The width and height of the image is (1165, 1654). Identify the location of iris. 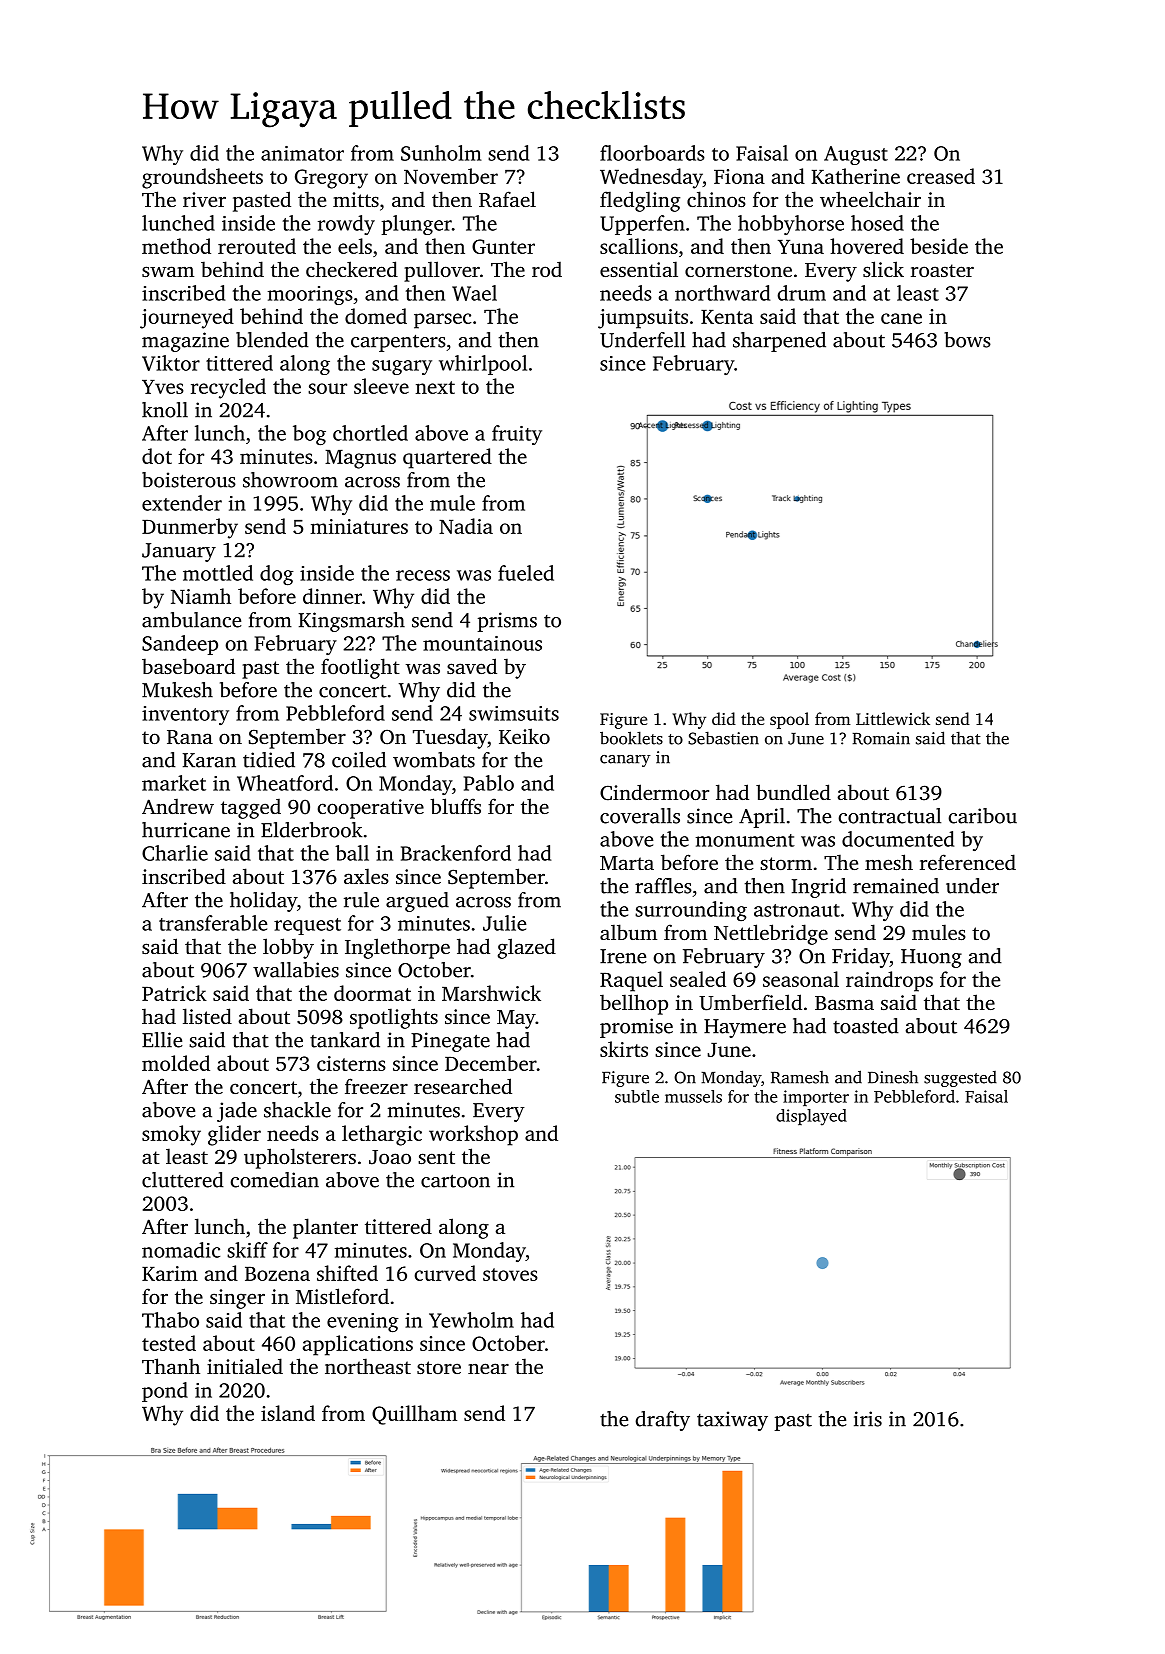
(868, 1419).
